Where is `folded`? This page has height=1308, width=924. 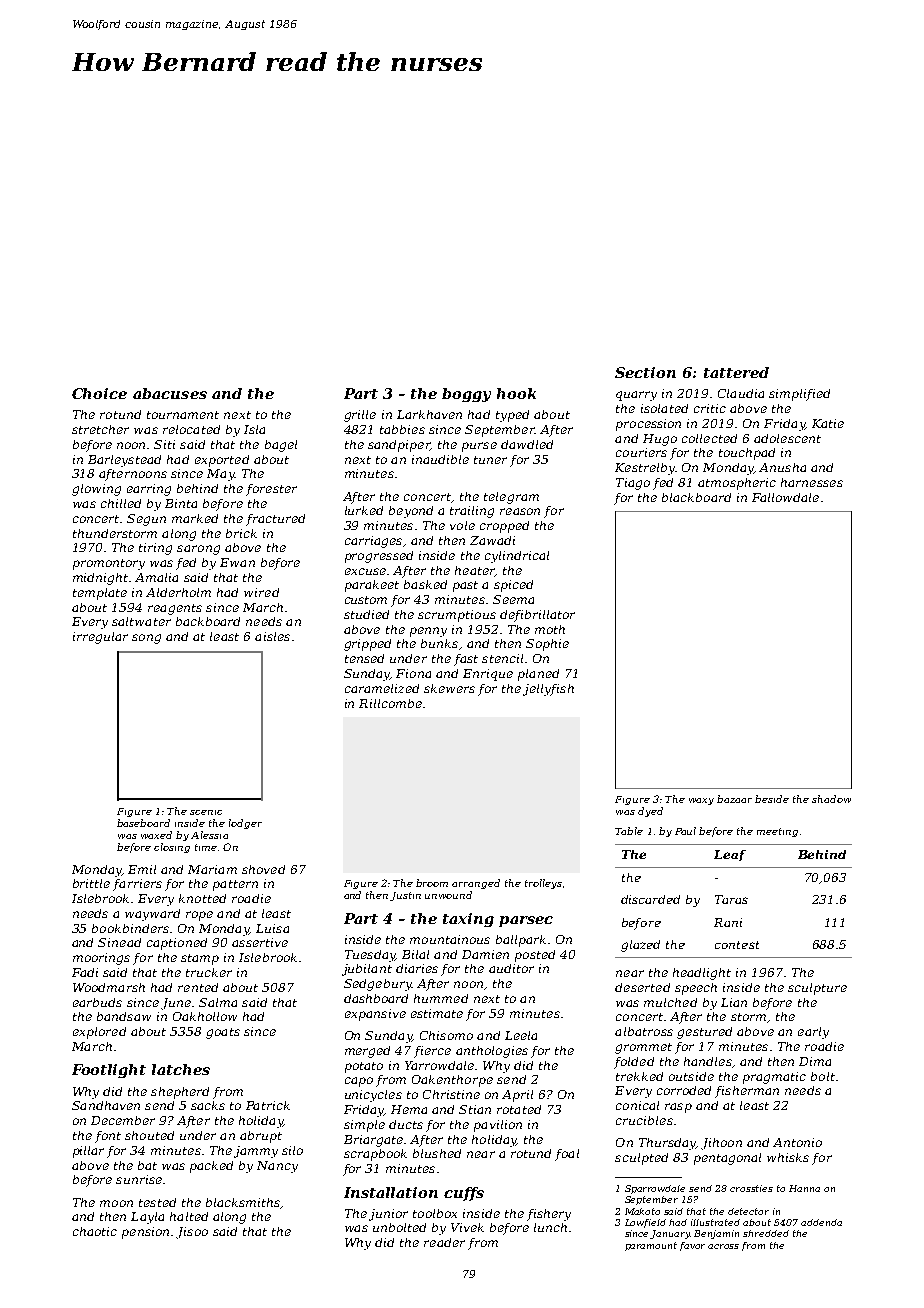
folded is located at coordinates (634, 1063).
